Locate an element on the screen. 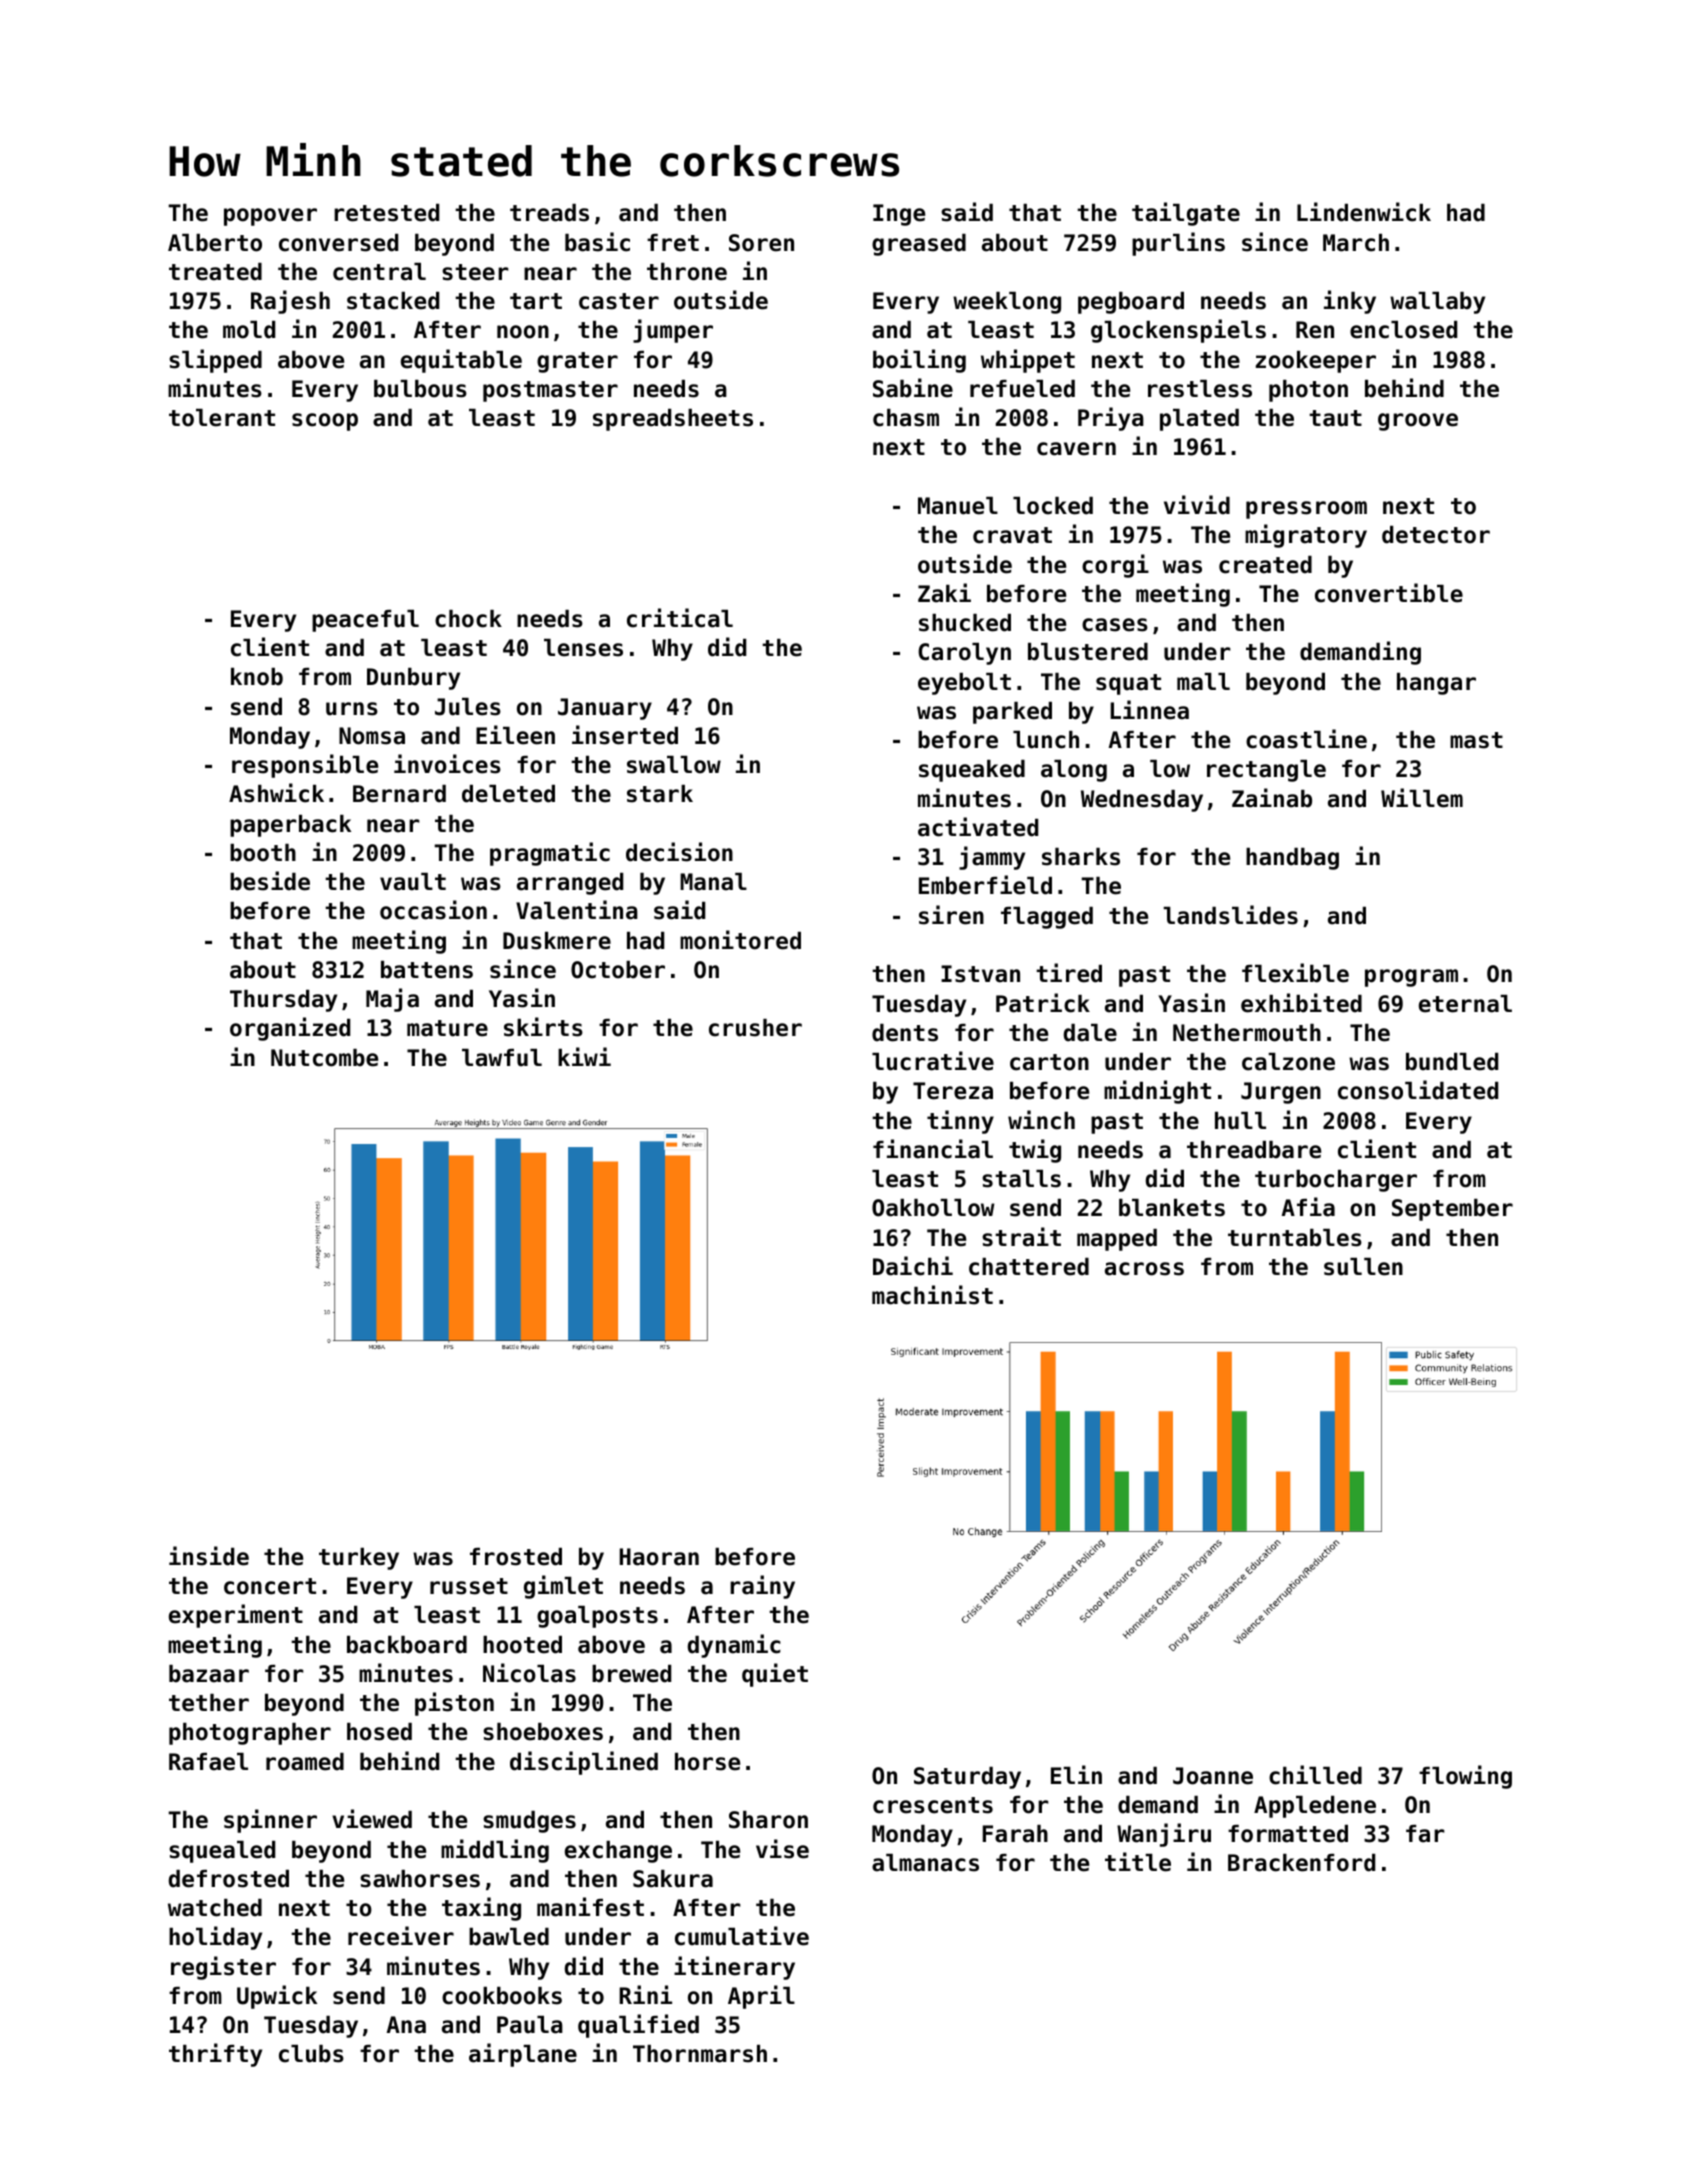  kiwi is located at coordinates (584, 1056).
